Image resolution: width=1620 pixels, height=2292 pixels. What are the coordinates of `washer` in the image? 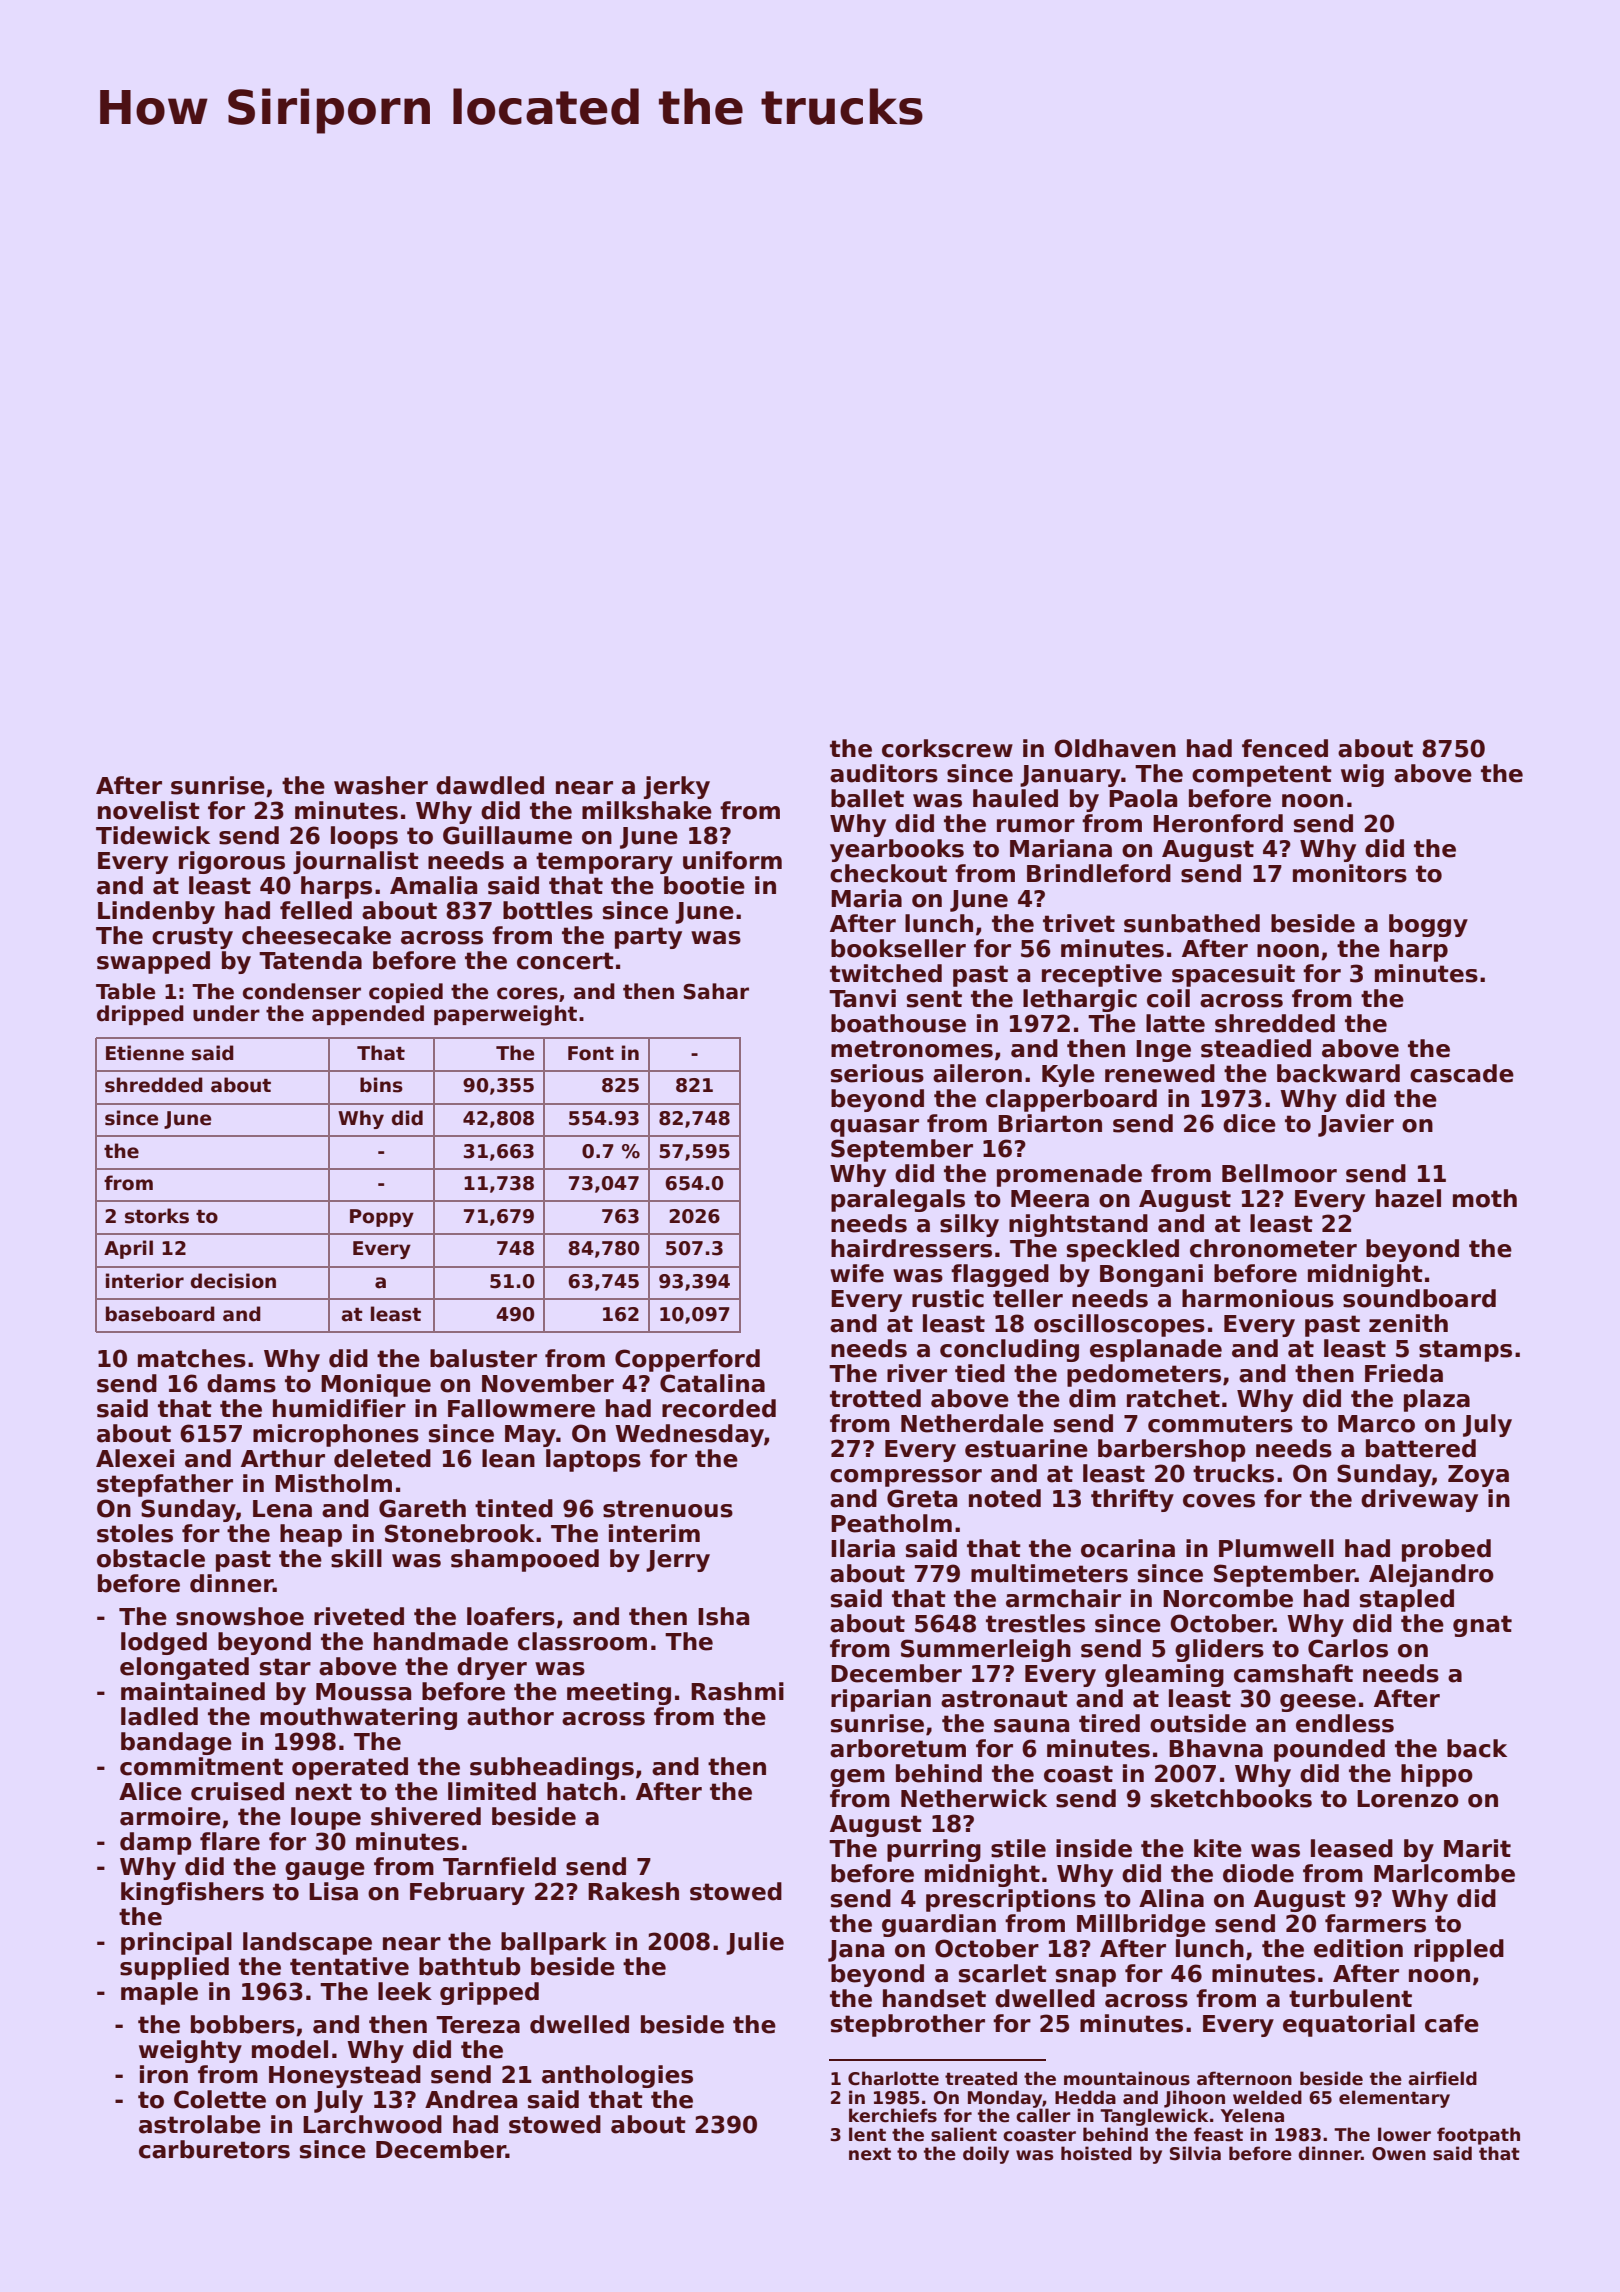 It's located at (381, 785).
